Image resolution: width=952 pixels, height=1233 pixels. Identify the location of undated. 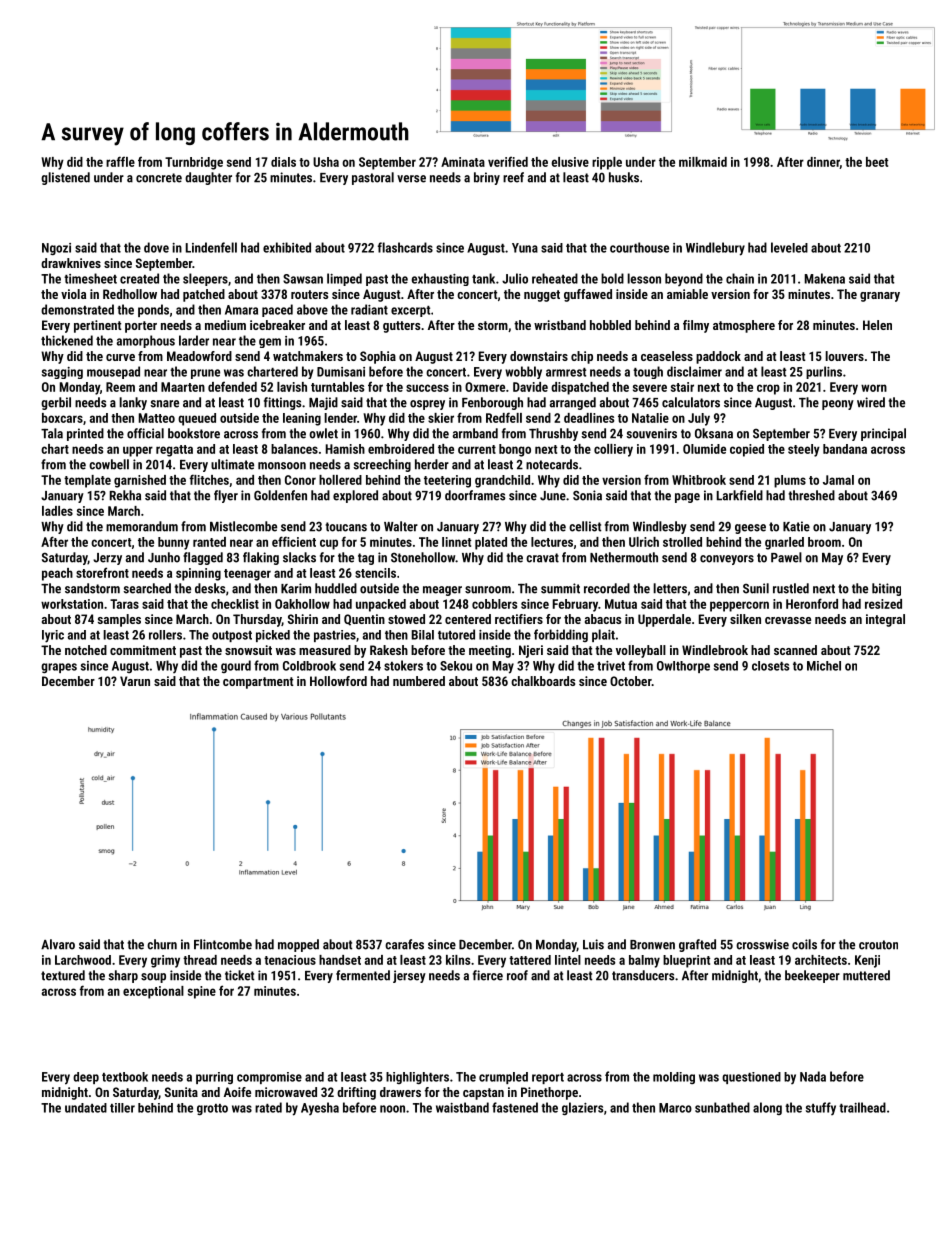
(86, 1108).
